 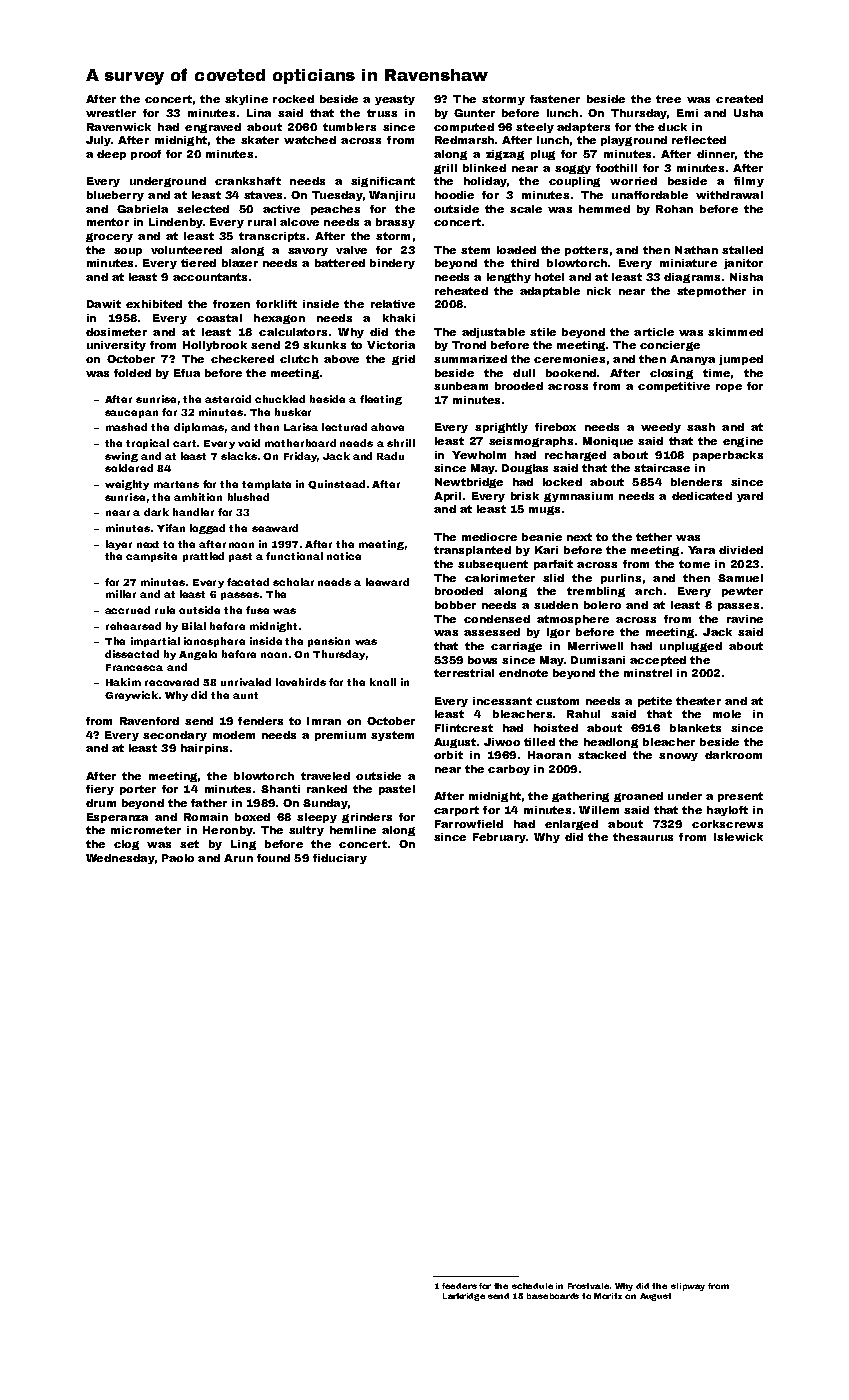 I want to click on feeders, so click(x=459, y=1286).
